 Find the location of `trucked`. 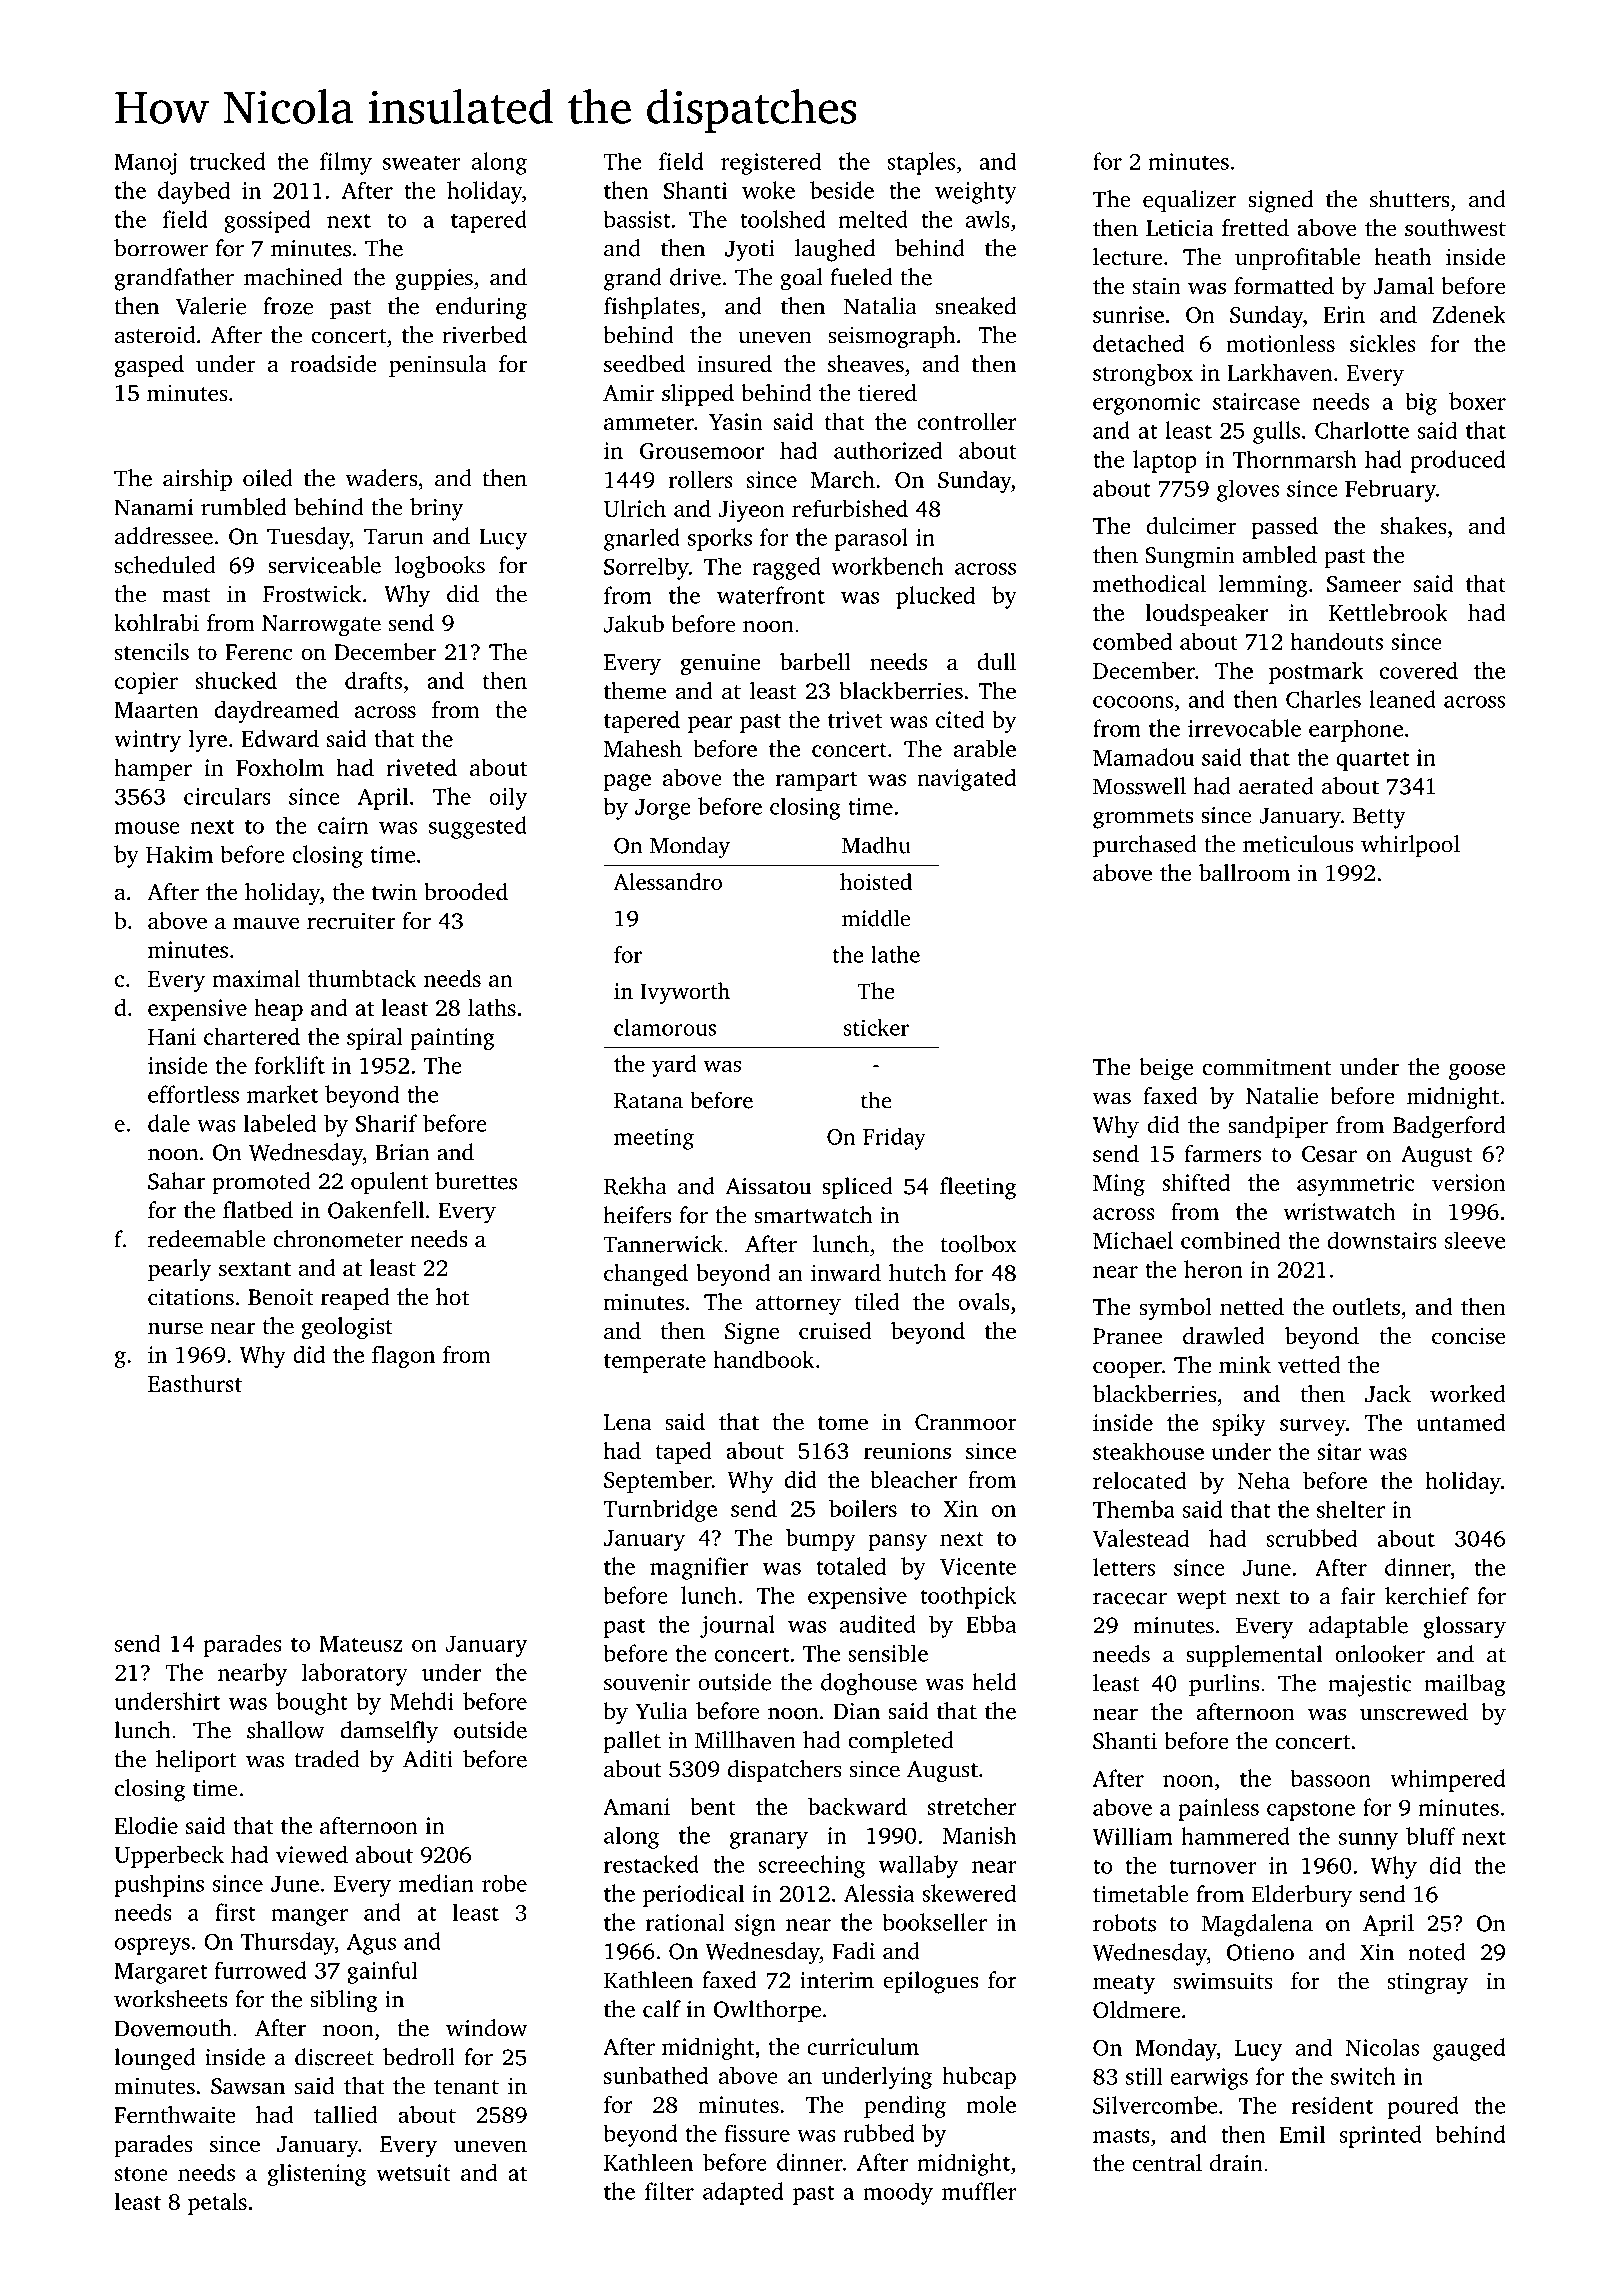

trucked is located at coordinates (227, 161).
